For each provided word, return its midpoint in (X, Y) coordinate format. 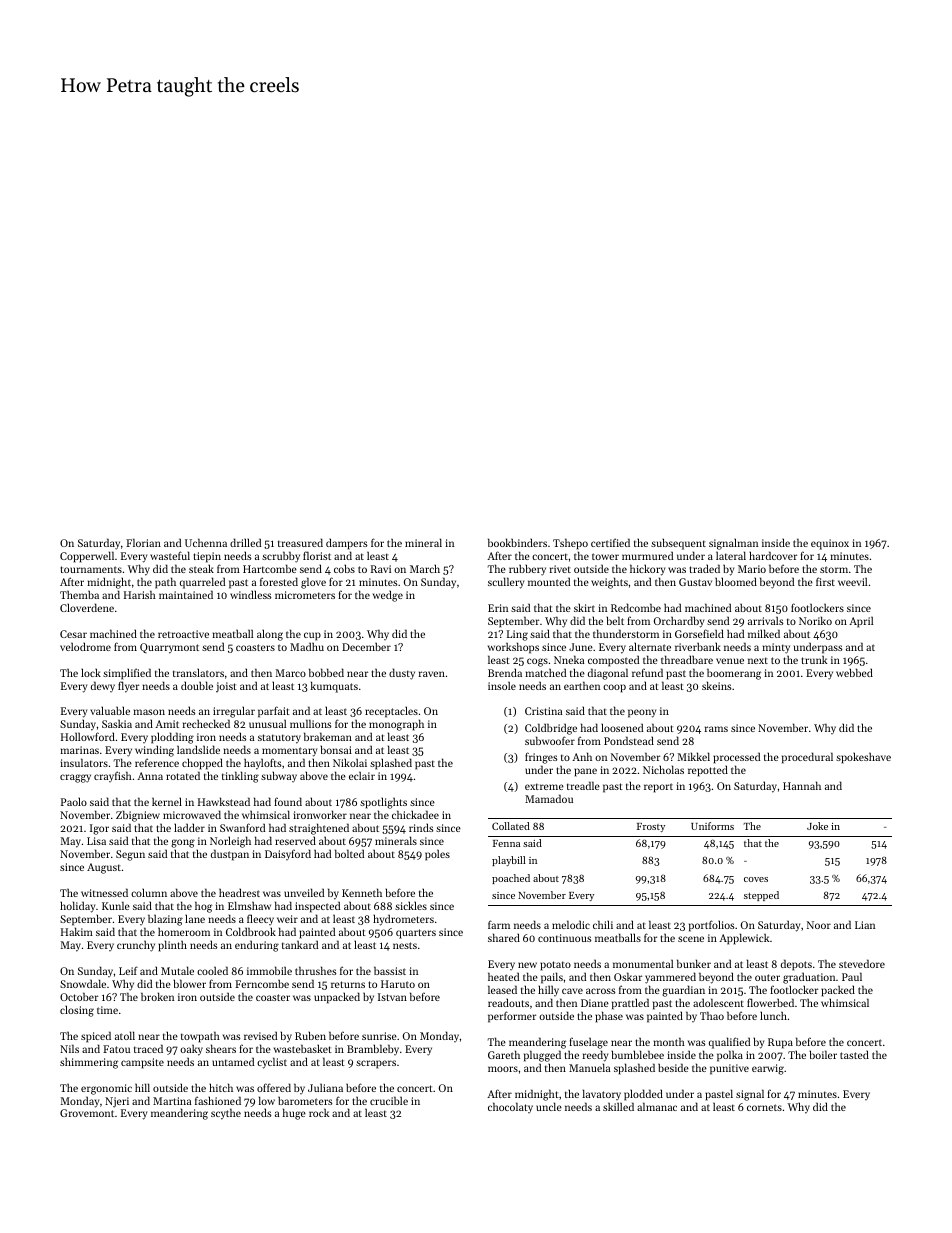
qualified (729, 1043)
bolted (349, 853)
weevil (852, 581)
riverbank (698, 646)
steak (201, 568)
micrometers (305, 595)
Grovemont (87, 1113)
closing (77, 1011)
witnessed (104, 892)
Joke (817, 826)
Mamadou (549, 798)
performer (512, 1017)
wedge (388, 596)
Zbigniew (138, 816)
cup (312, 636)
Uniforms (712, 826)
